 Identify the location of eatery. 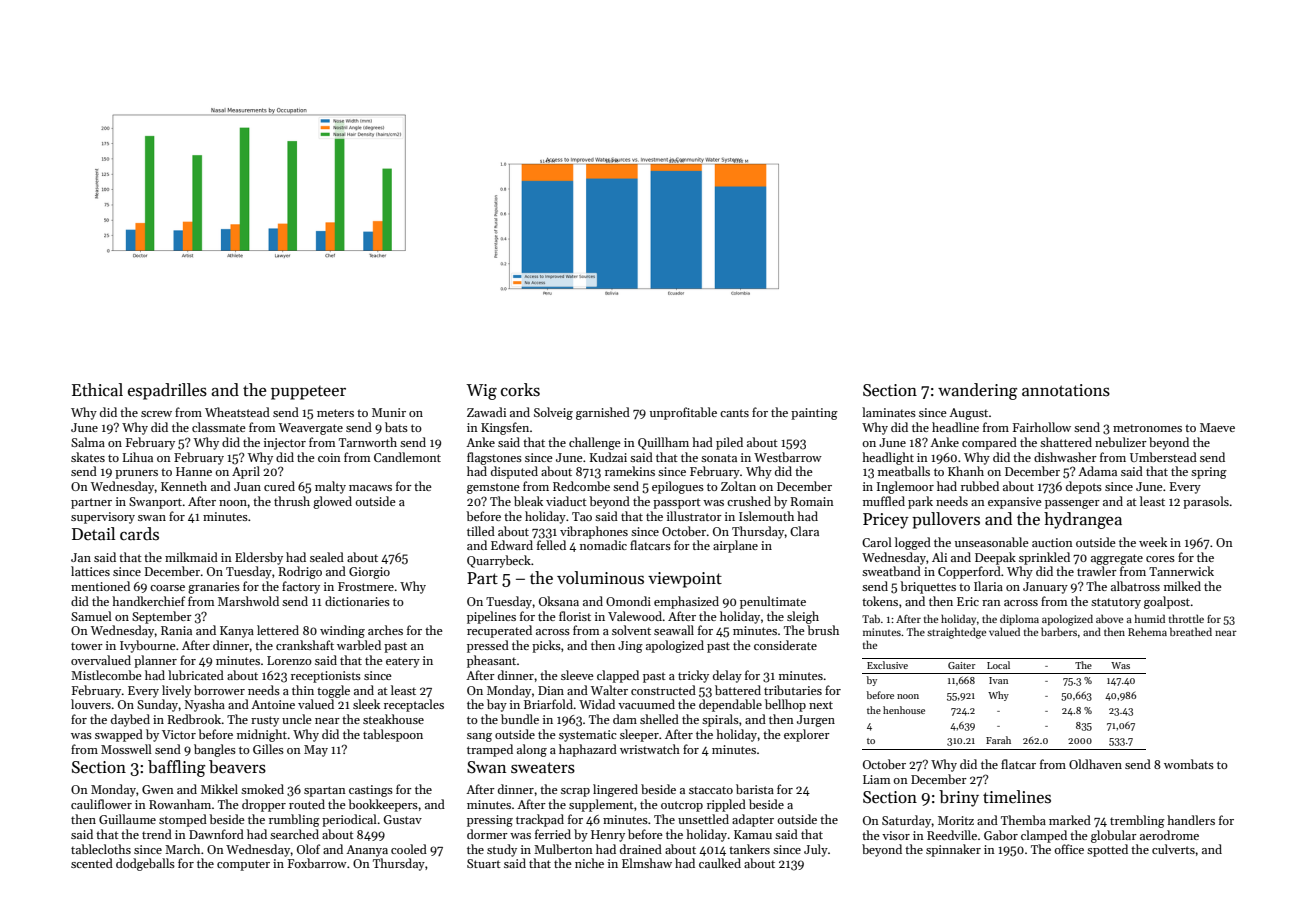
(403, 662).
